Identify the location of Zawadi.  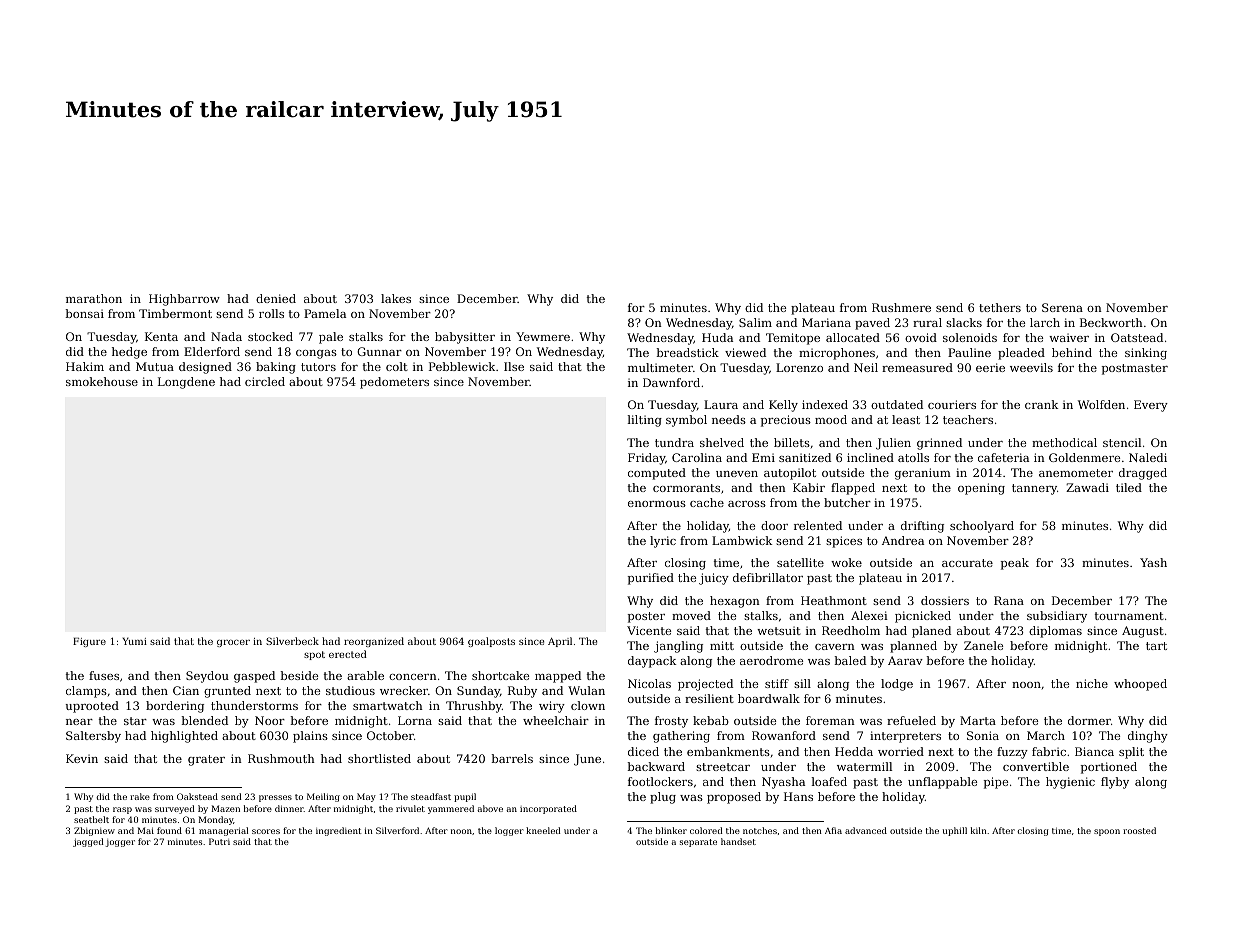
(1087, 487).
